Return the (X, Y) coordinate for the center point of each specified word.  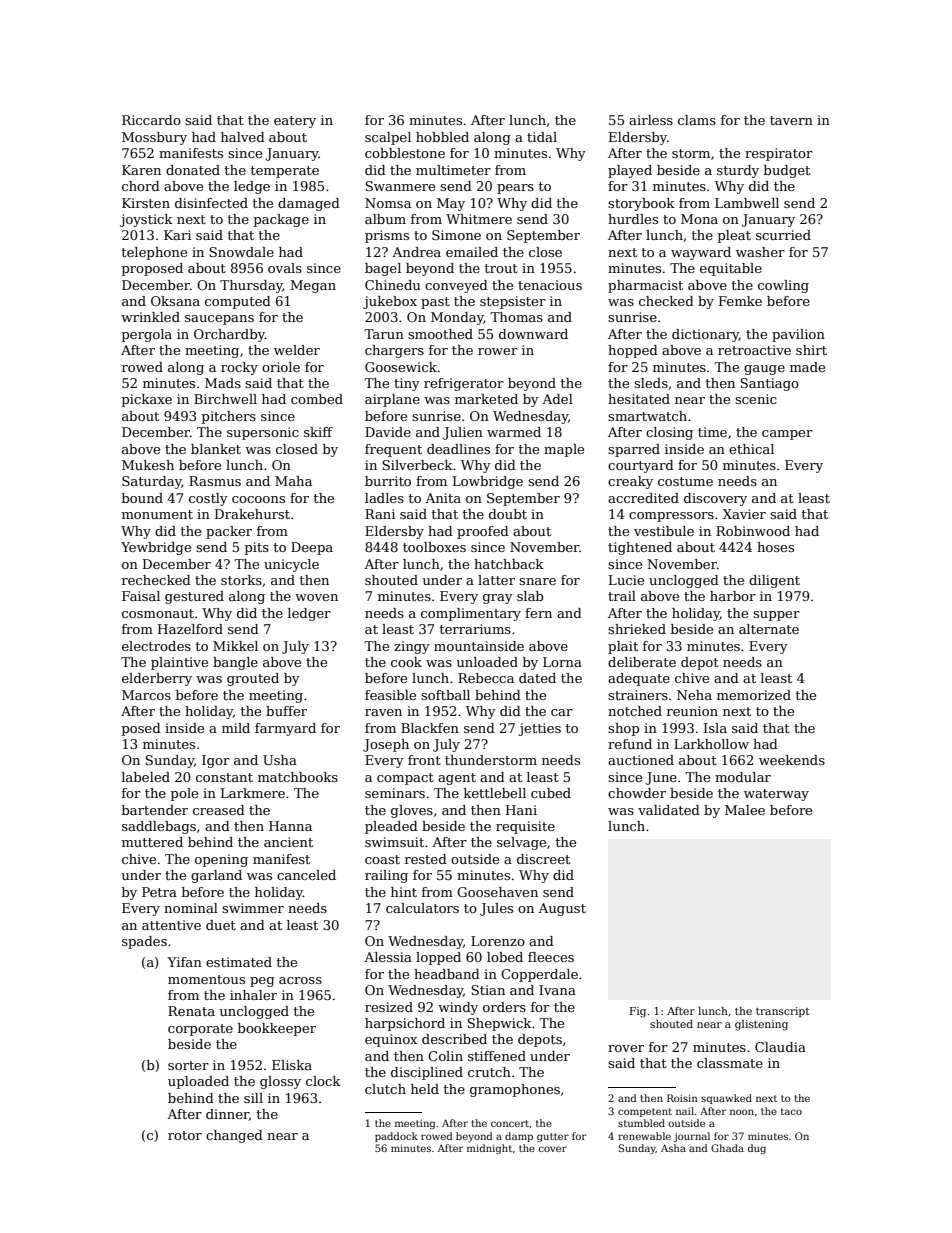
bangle (235, 663)
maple (564, 450)
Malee (745, 810)
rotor (185, 1135)
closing (669, 433)
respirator (779, 154)
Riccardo (151, 120)
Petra (159, 892)
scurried (783, 235)
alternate (769, 629)
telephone (154, 253)
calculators (422, 908)
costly (208, 499)
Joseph (386, 745)
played (630, 171)
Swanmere (400, 186)
